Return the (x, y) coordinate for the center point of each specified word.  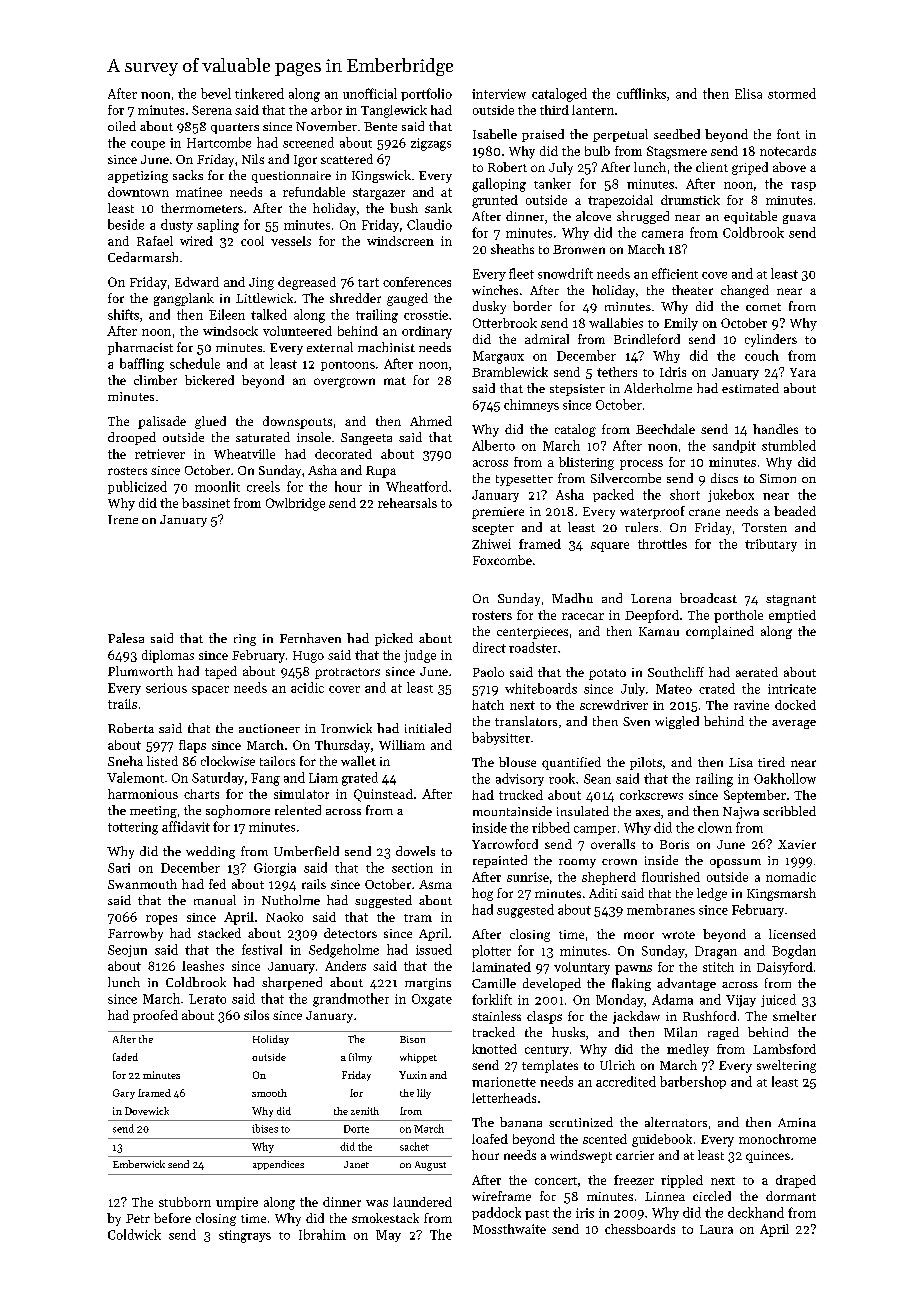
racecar (583, 616)
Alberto (493, 445)
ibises (265, 1128)
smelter (794, 1016)
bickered (209, 380)
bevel (216, 93)
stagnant (791, 600)
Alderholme (658, 388)
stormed (792, 93)
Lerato (207, 999)
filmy (360, 1058)
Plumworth (140, 671)
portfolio (426, 94)
